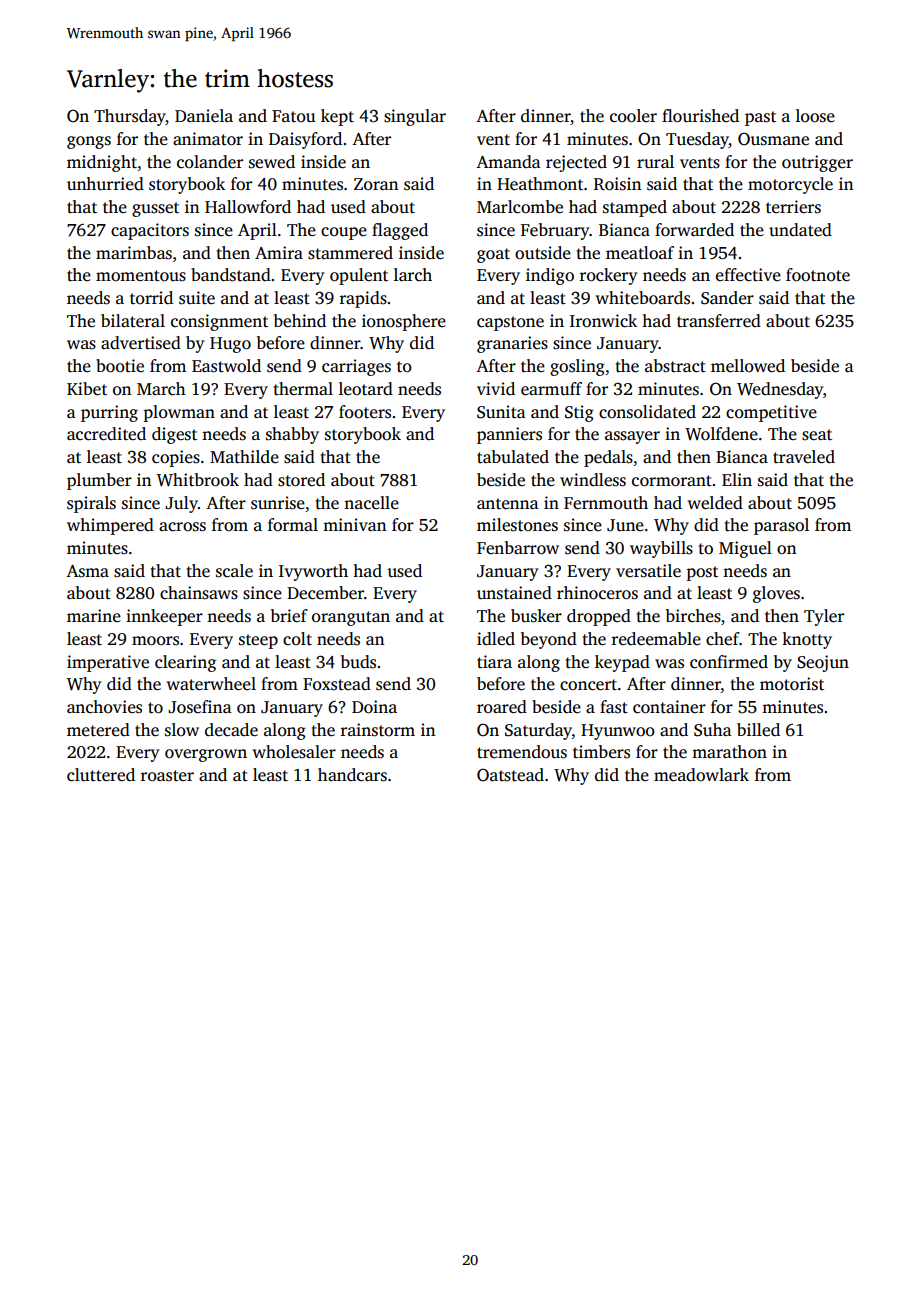 The height and width of the screenshot is (1308, 924). What do you see at coordinates (204, 116) in the screenshot?
I see `Daniela` at bounding box center [204, 116].
